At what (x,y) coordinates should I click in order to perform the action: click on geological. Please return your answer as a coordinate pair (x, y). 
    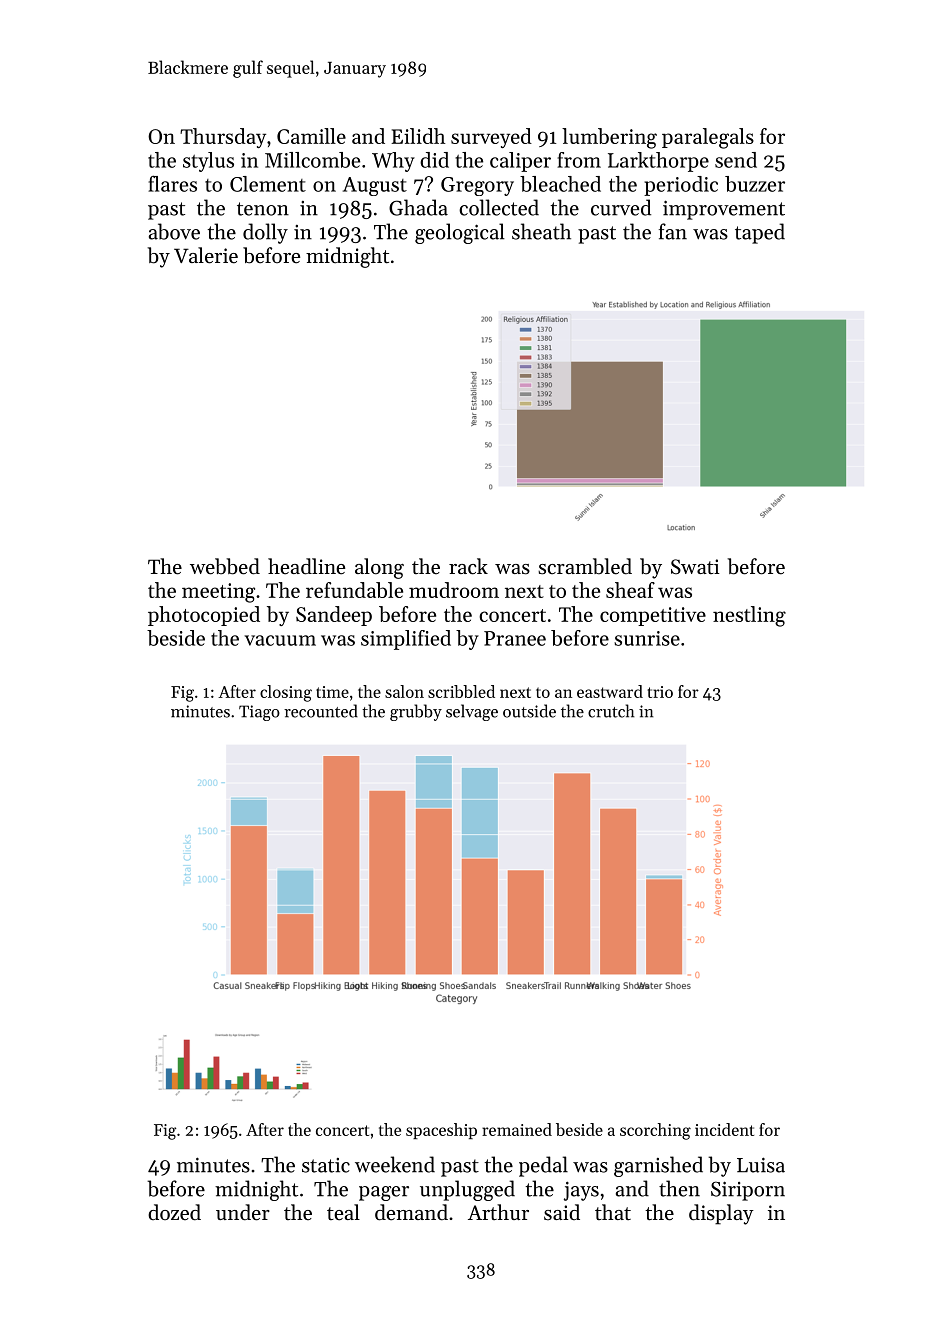
    Looking at the image, I should click on (460, 233).
